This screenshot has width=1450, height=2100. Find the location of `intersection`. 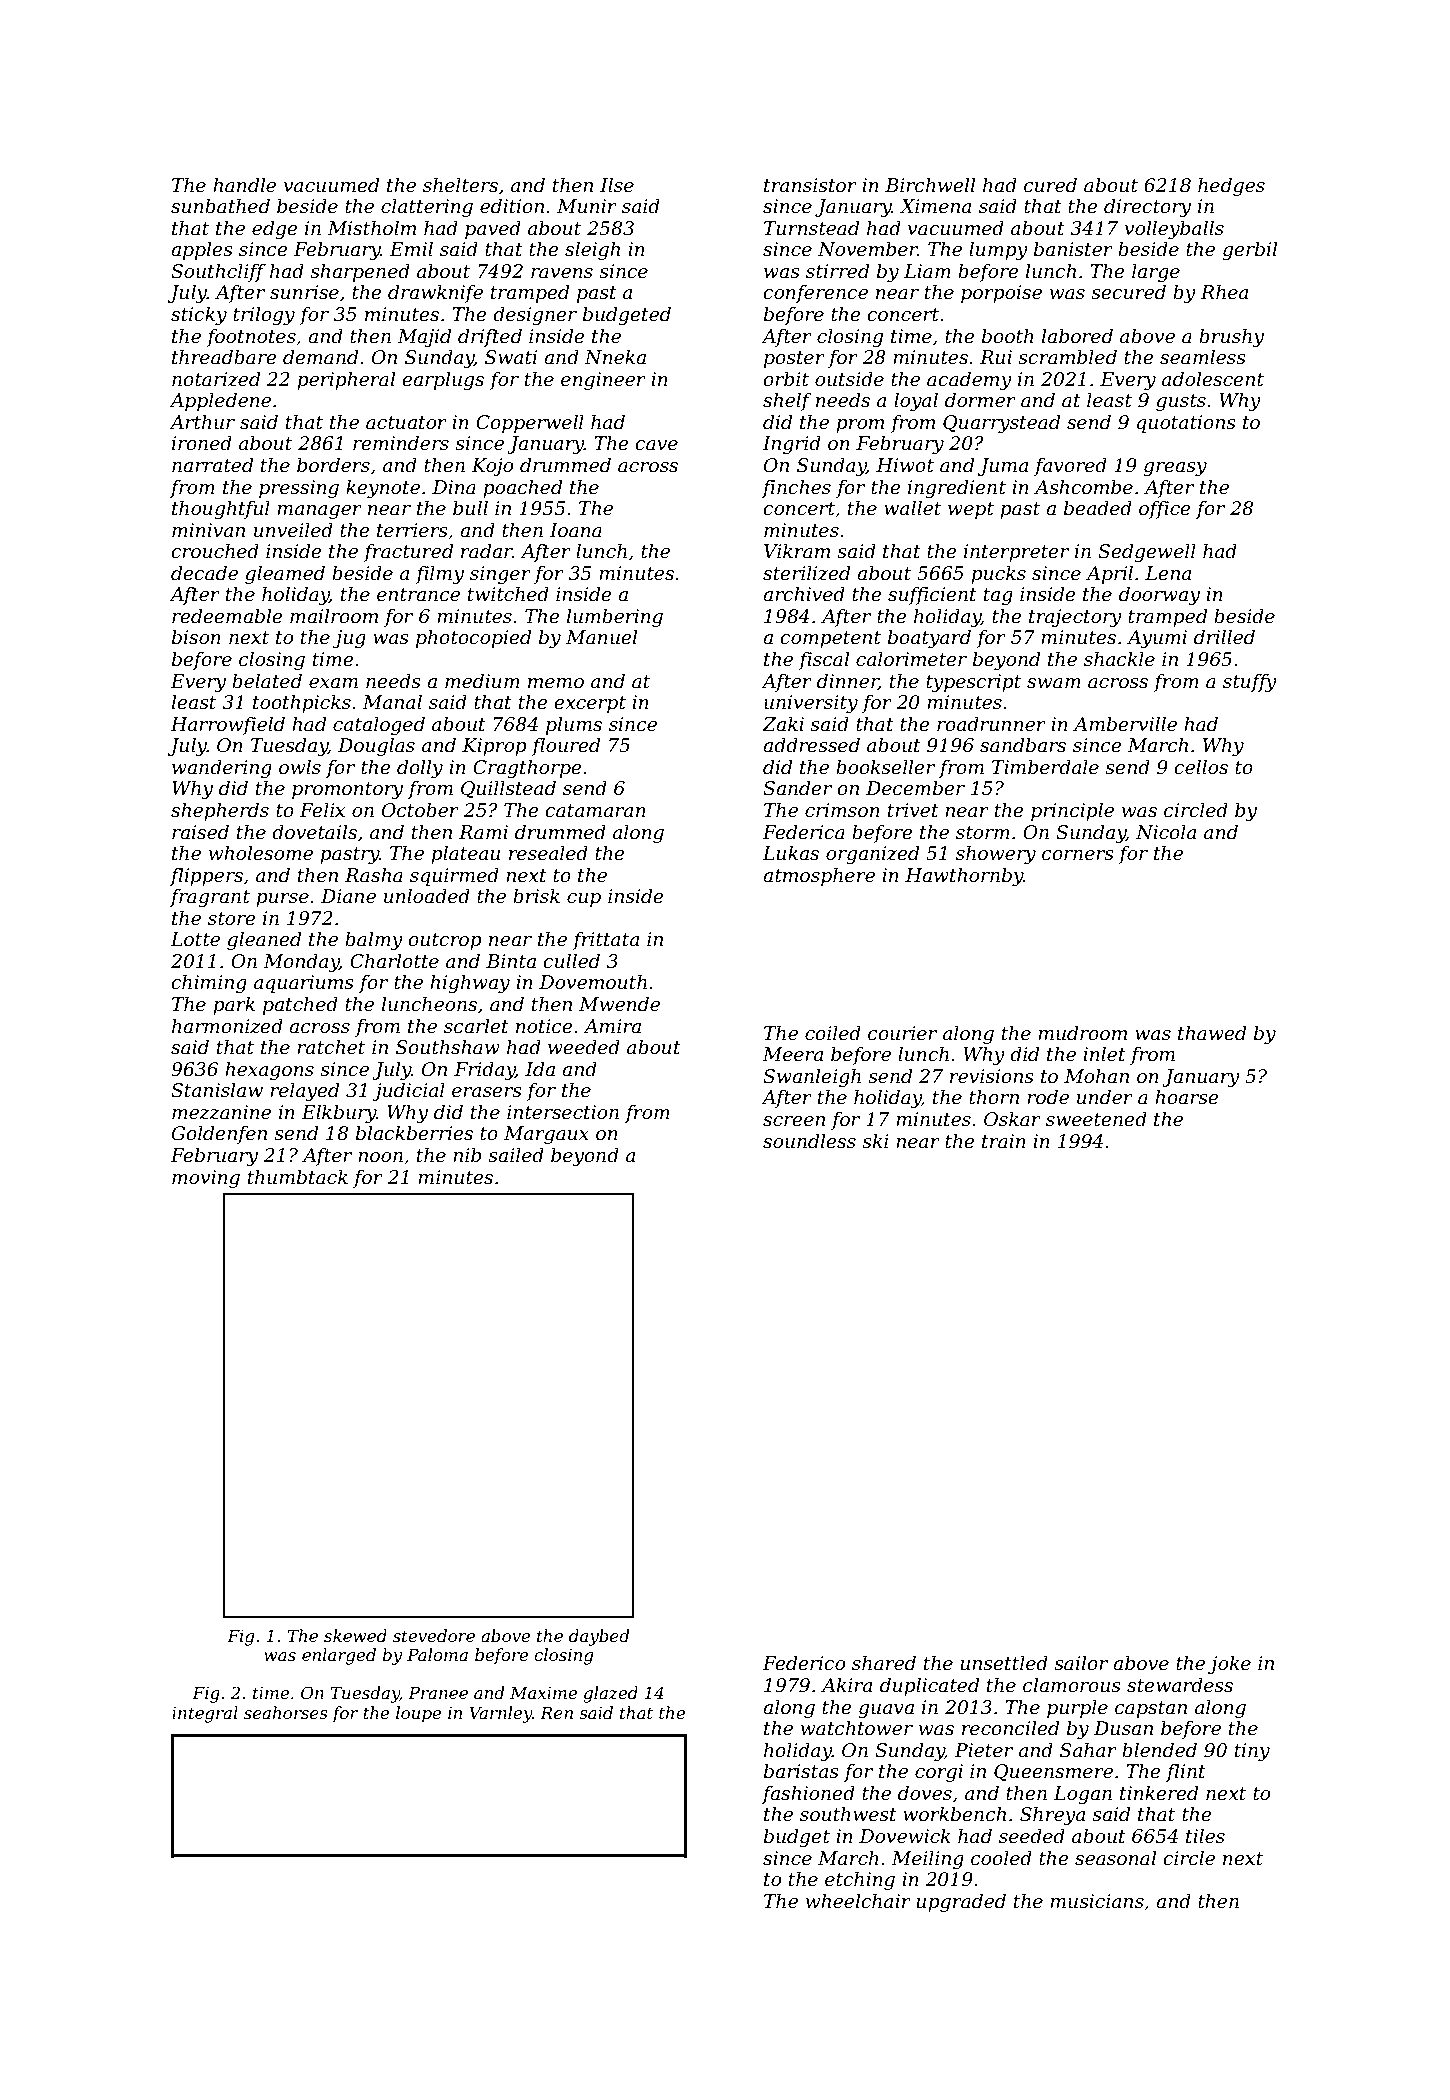

intersection is located at coordinates (563, 1112).
